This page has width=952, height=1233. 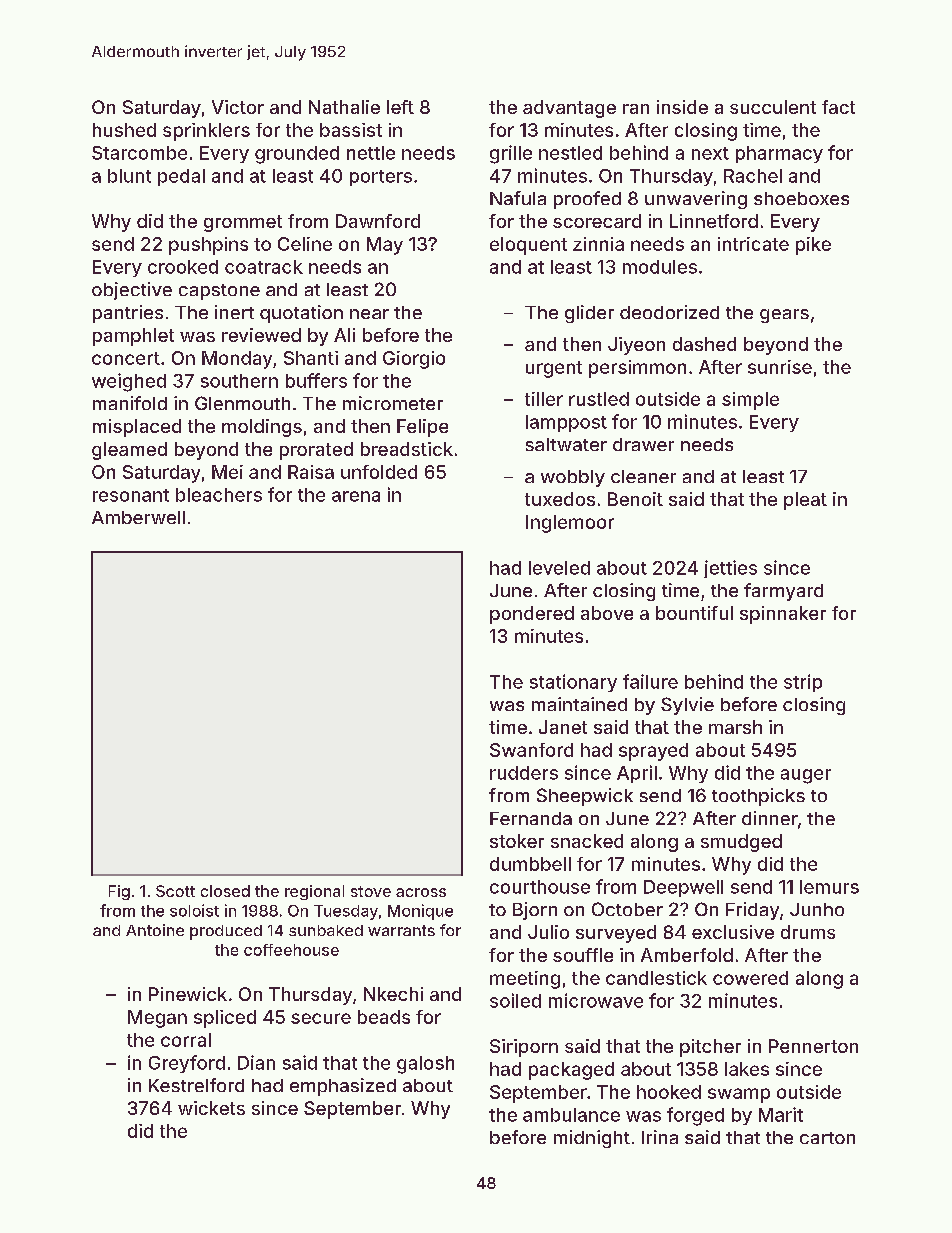 What do you see at coordinates (683, 888) in the page?
I see `Deepwell` at bounding box center [683, 888].
